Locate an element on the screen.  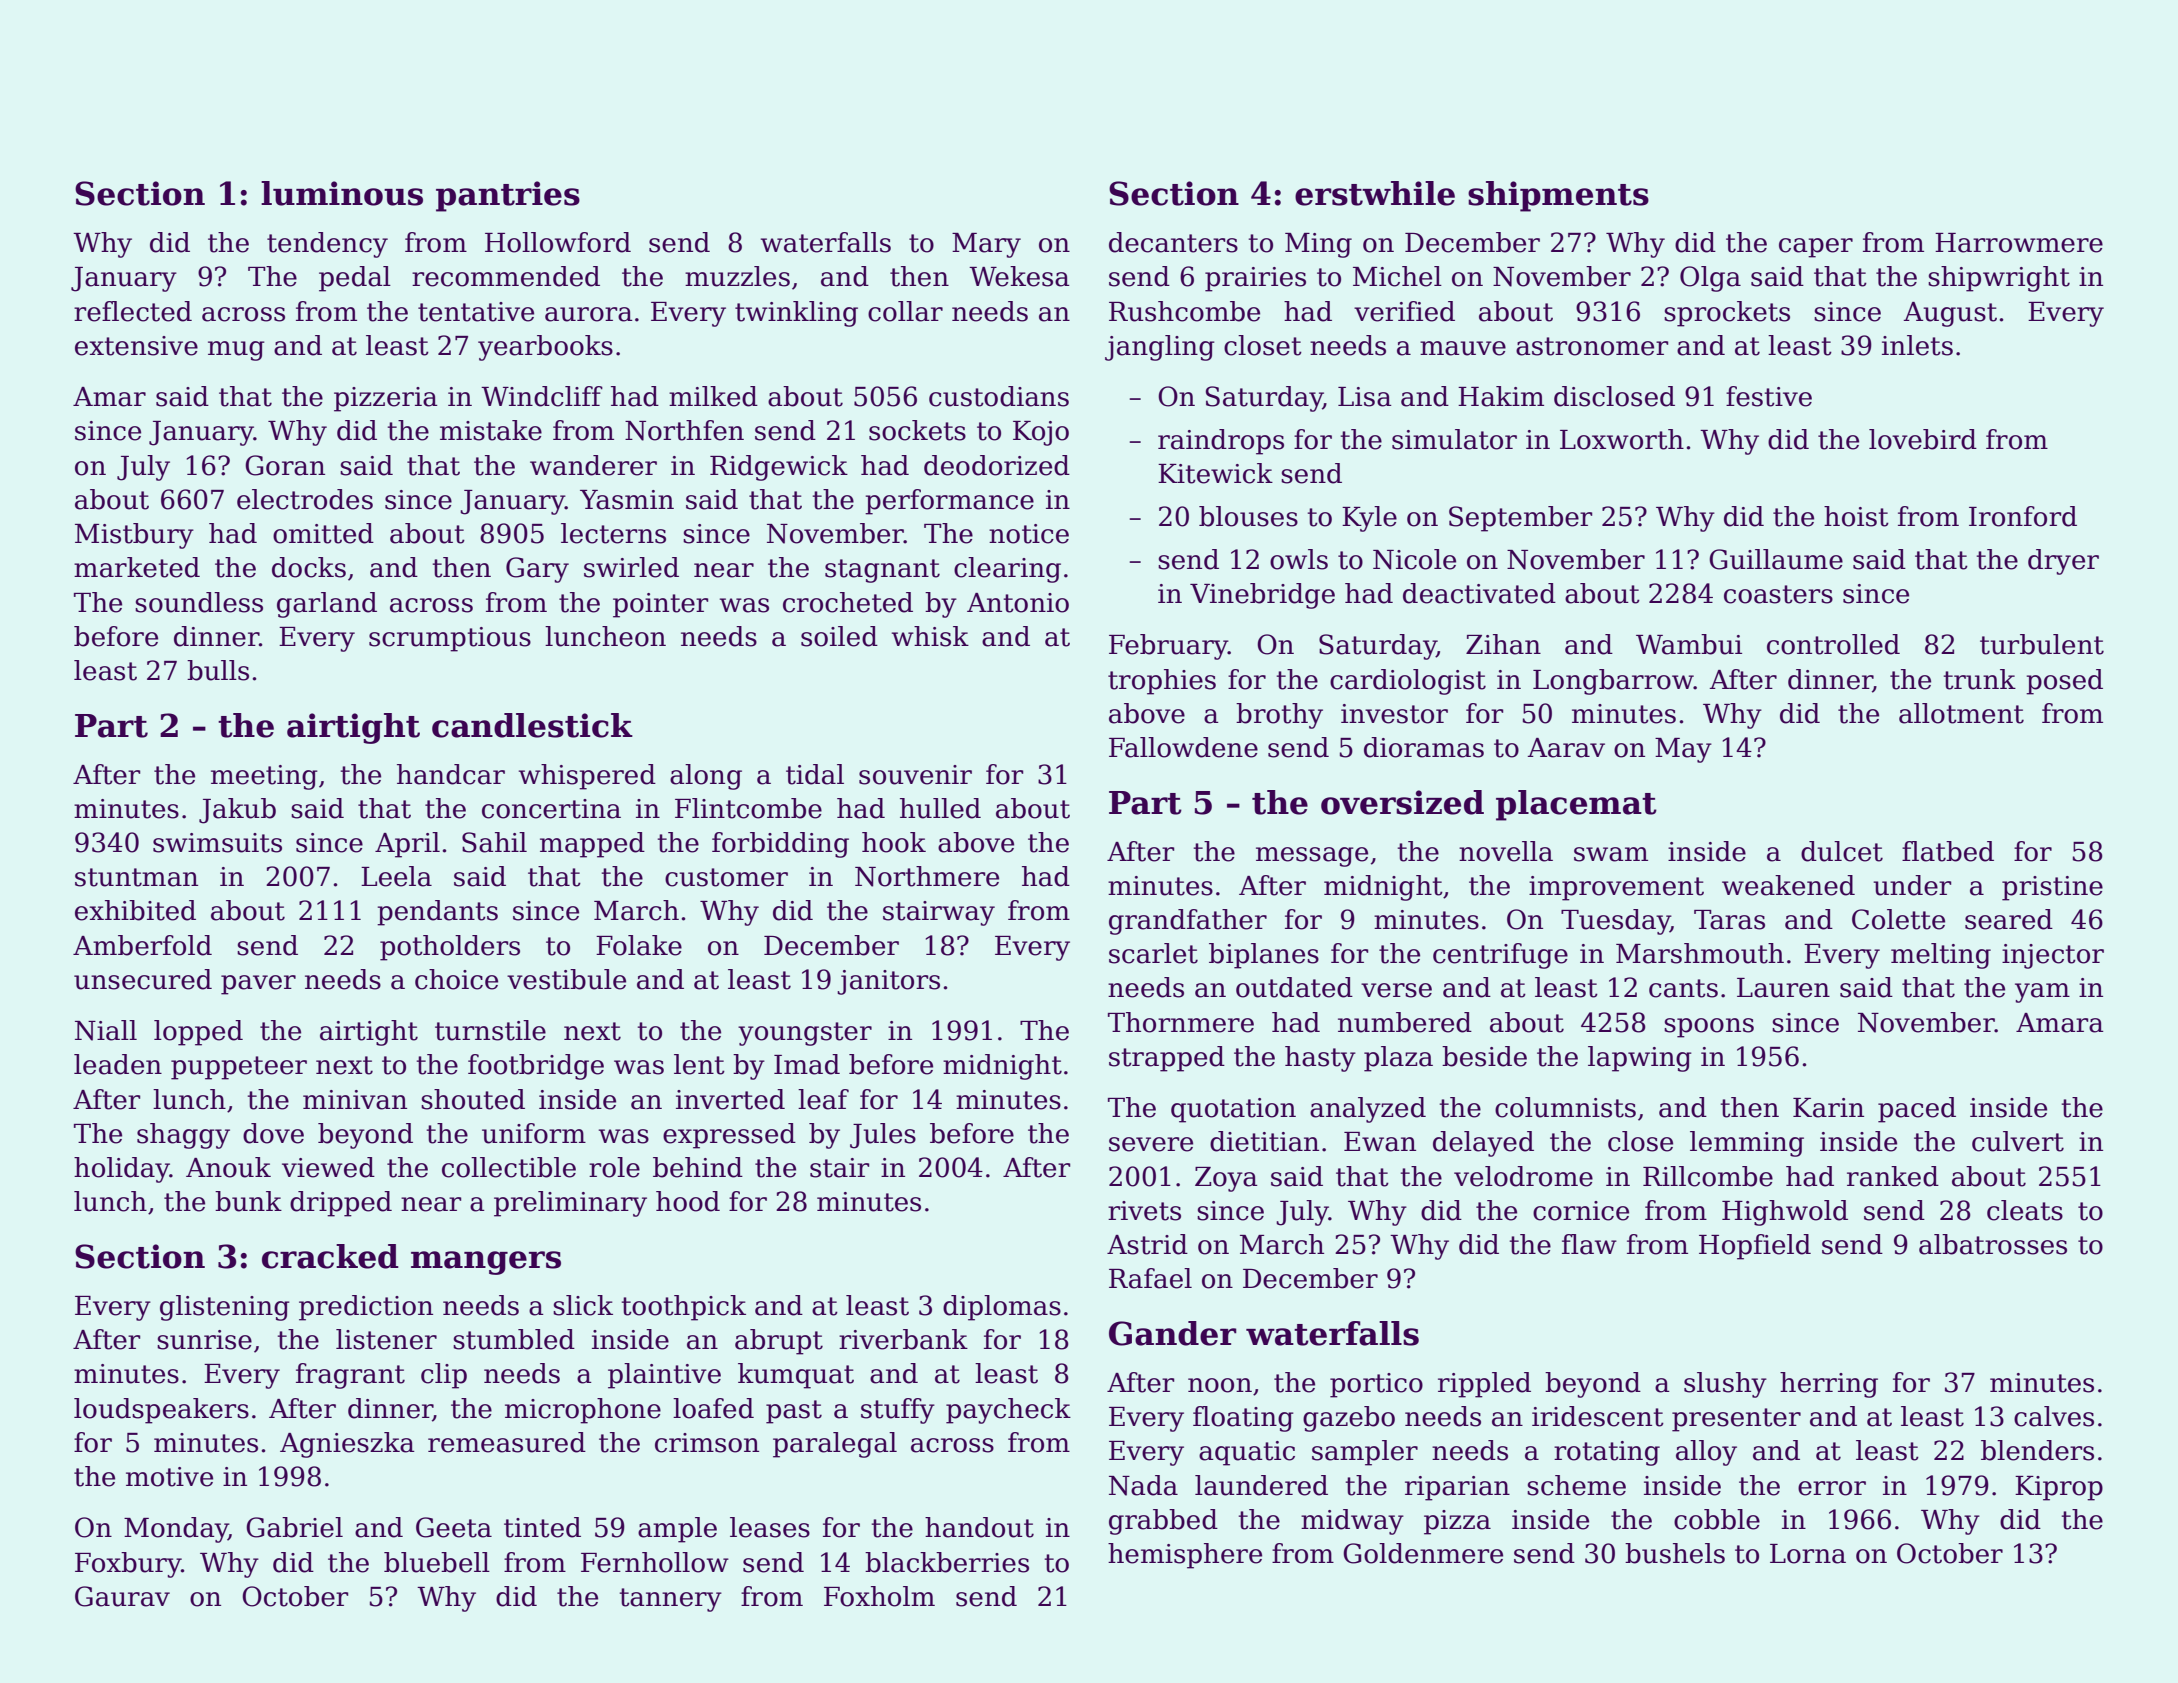
meeting is located at coordinates (264, 777).
